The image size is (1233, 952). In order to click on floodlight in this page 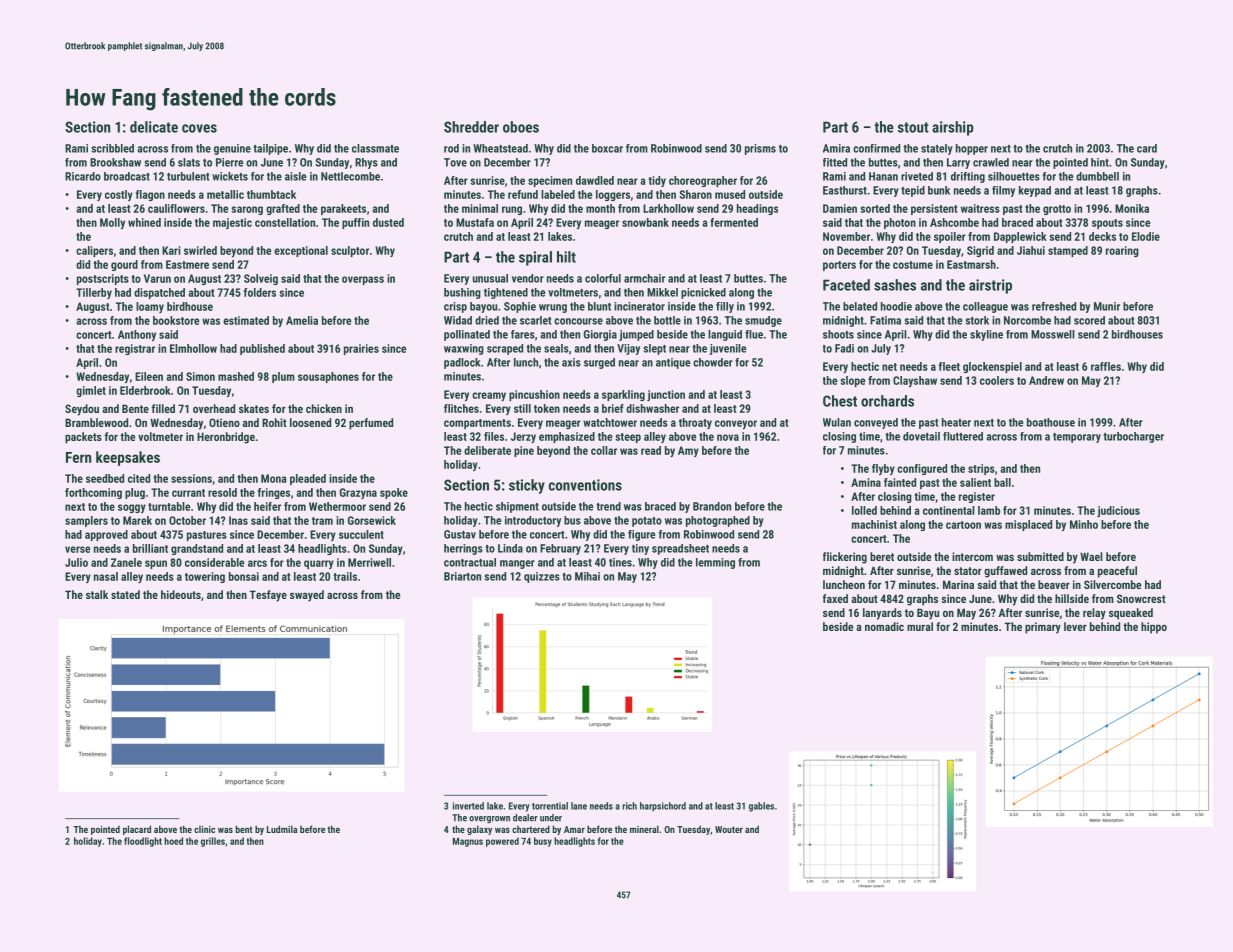, I will do `click(143, 842)`.
